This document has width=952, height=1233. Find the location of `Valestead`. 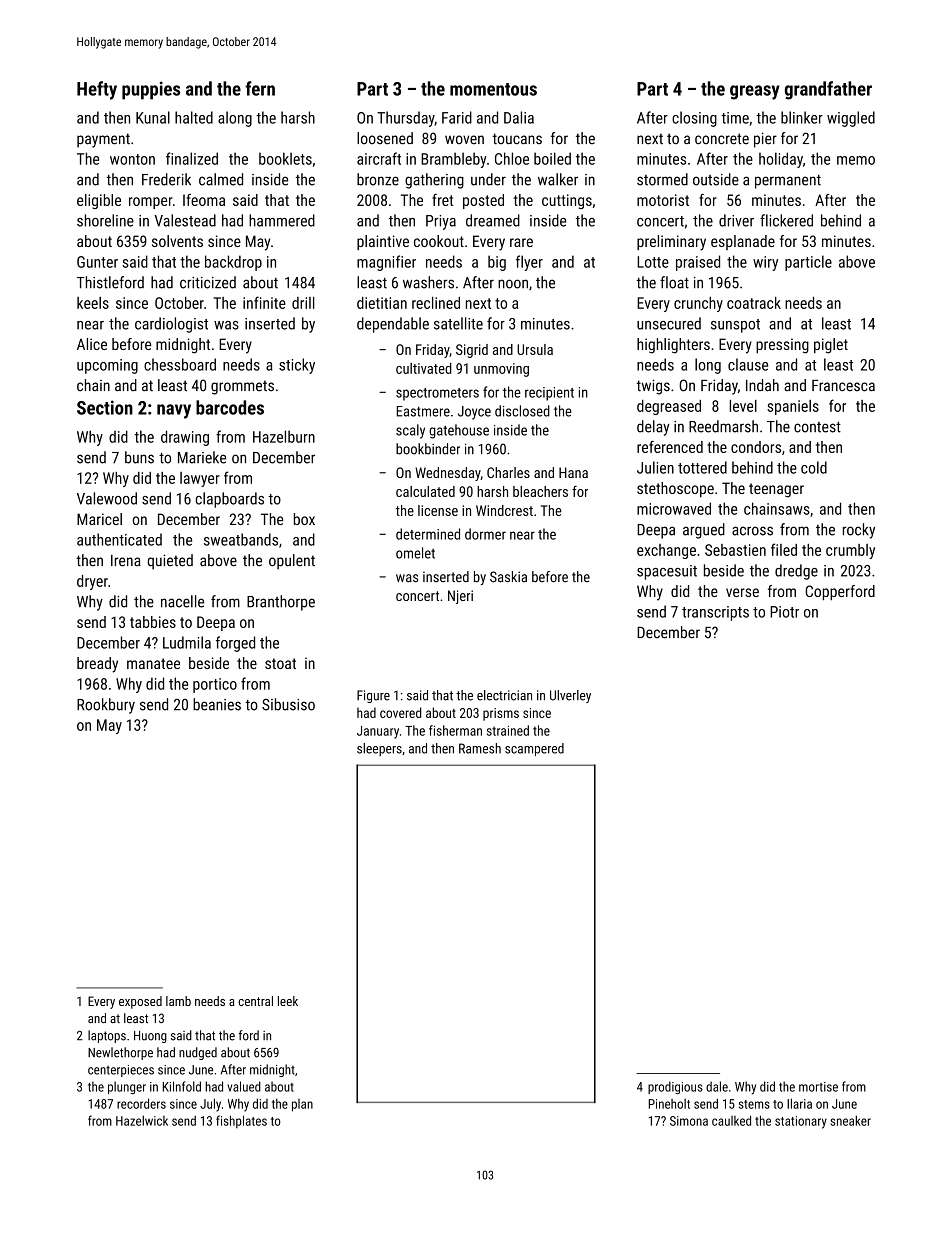

Valestead is located at coordinates (185, 220).
